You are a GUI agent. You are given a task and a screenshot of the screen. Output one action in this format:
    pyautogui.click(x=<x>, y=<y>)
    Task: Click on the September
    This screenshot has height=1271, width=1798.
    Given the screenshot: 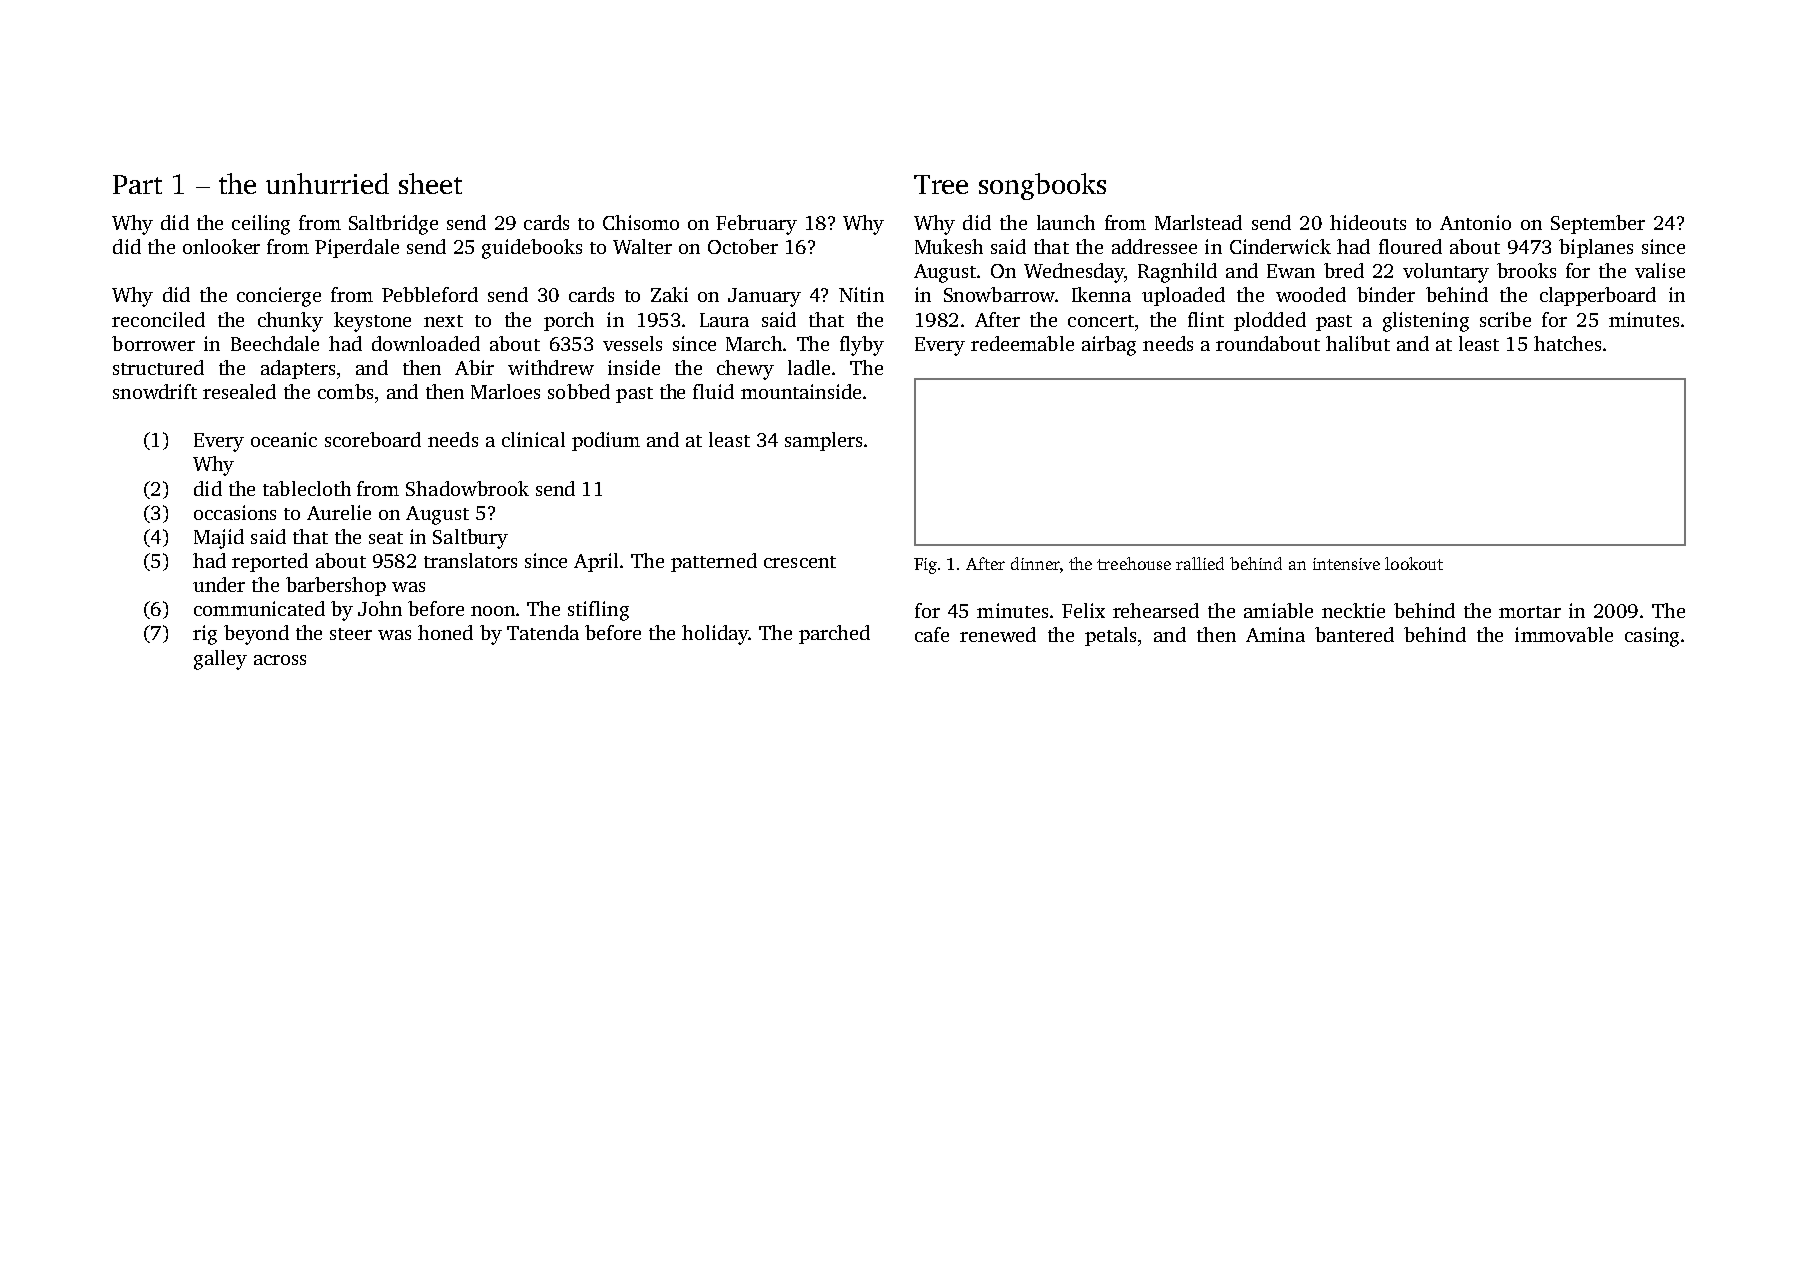 What is the action you would take?
    pyautogui.click(x=1598, y=224)
